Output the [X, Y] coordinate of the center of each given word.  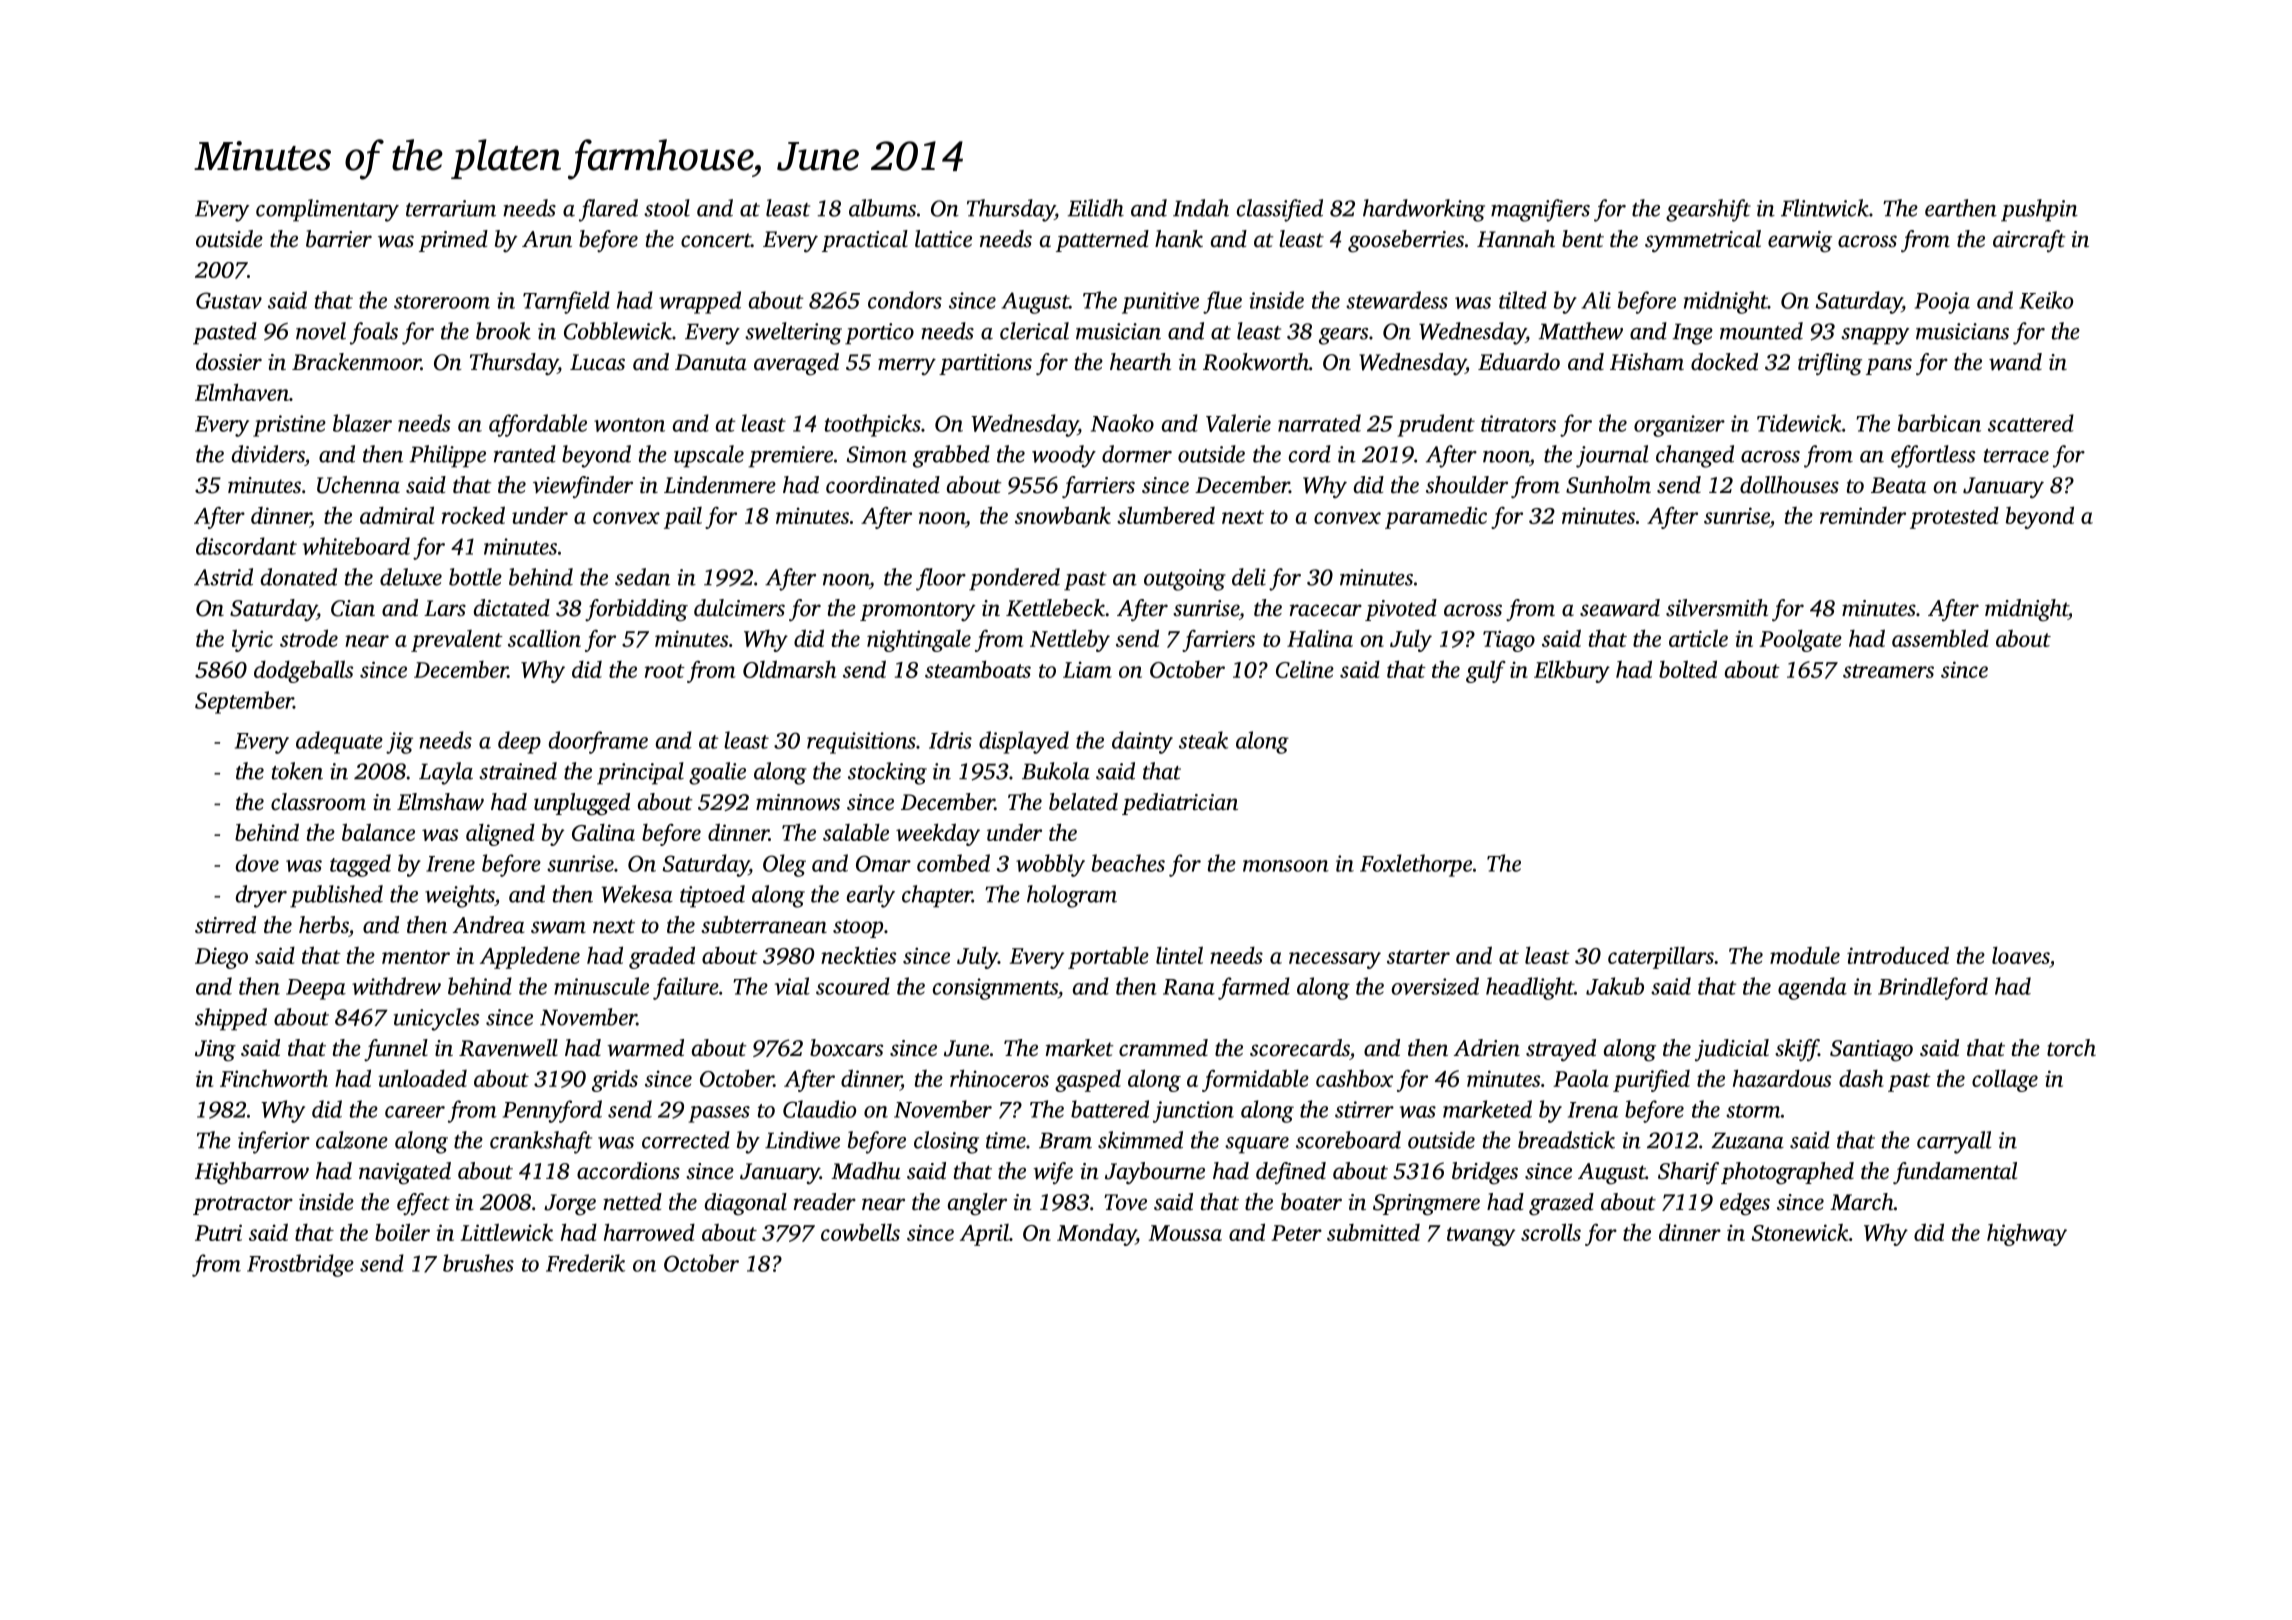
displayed [1024, 742]
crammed [1163, 1048]
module [1805, 955]
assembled [1940, 638]
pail [683, 518]
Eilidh [1095, 208]
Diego [221, 958]
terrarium [451, 208]
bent [1583, 239]
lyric [252, 640]
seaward [1620, 608]
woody [1064, 456]
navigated [405, 1173]
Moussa [1185, 1233]
